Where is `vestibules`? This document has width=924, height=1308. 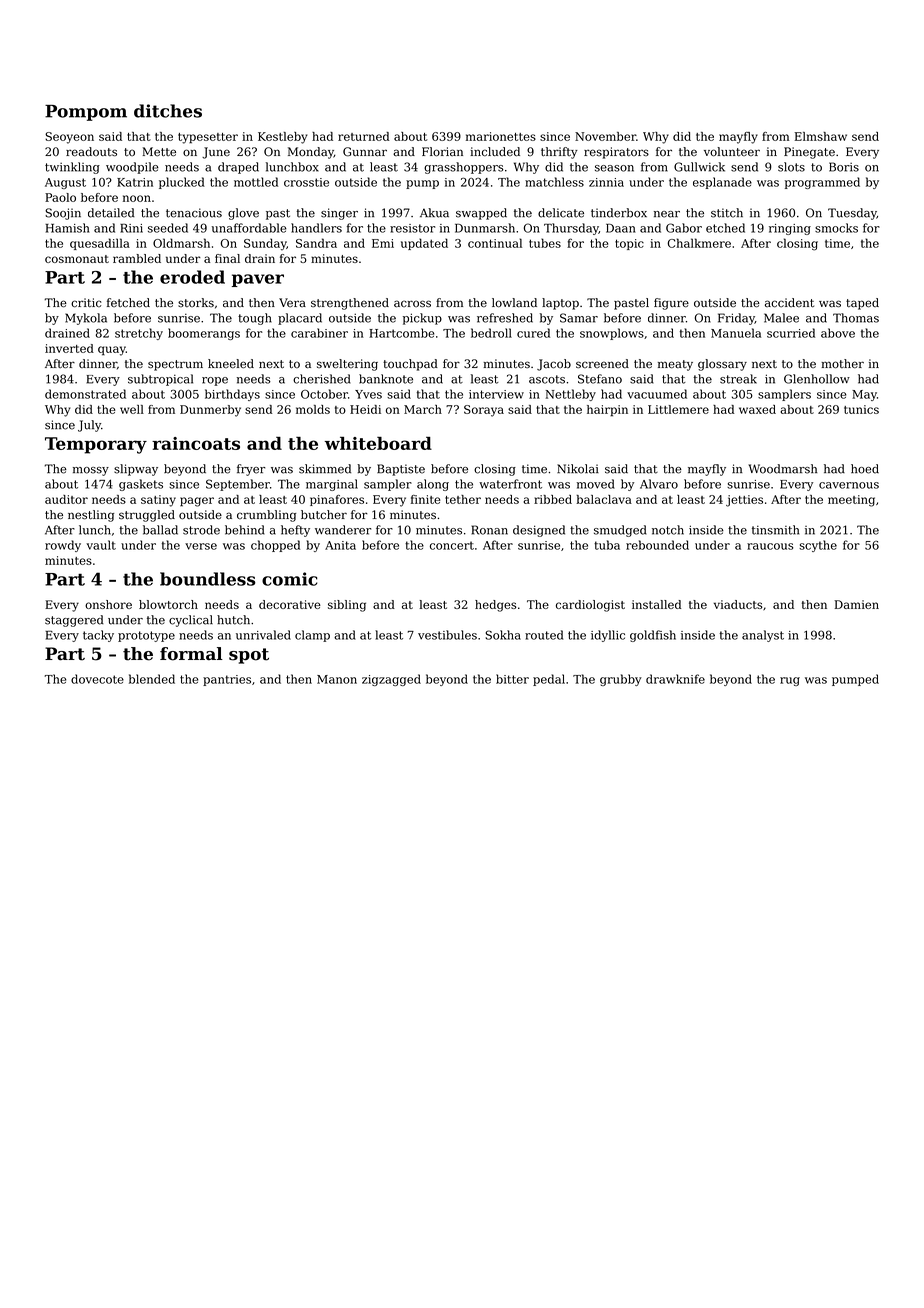
vestibules is located at coordinates (447, 635).
